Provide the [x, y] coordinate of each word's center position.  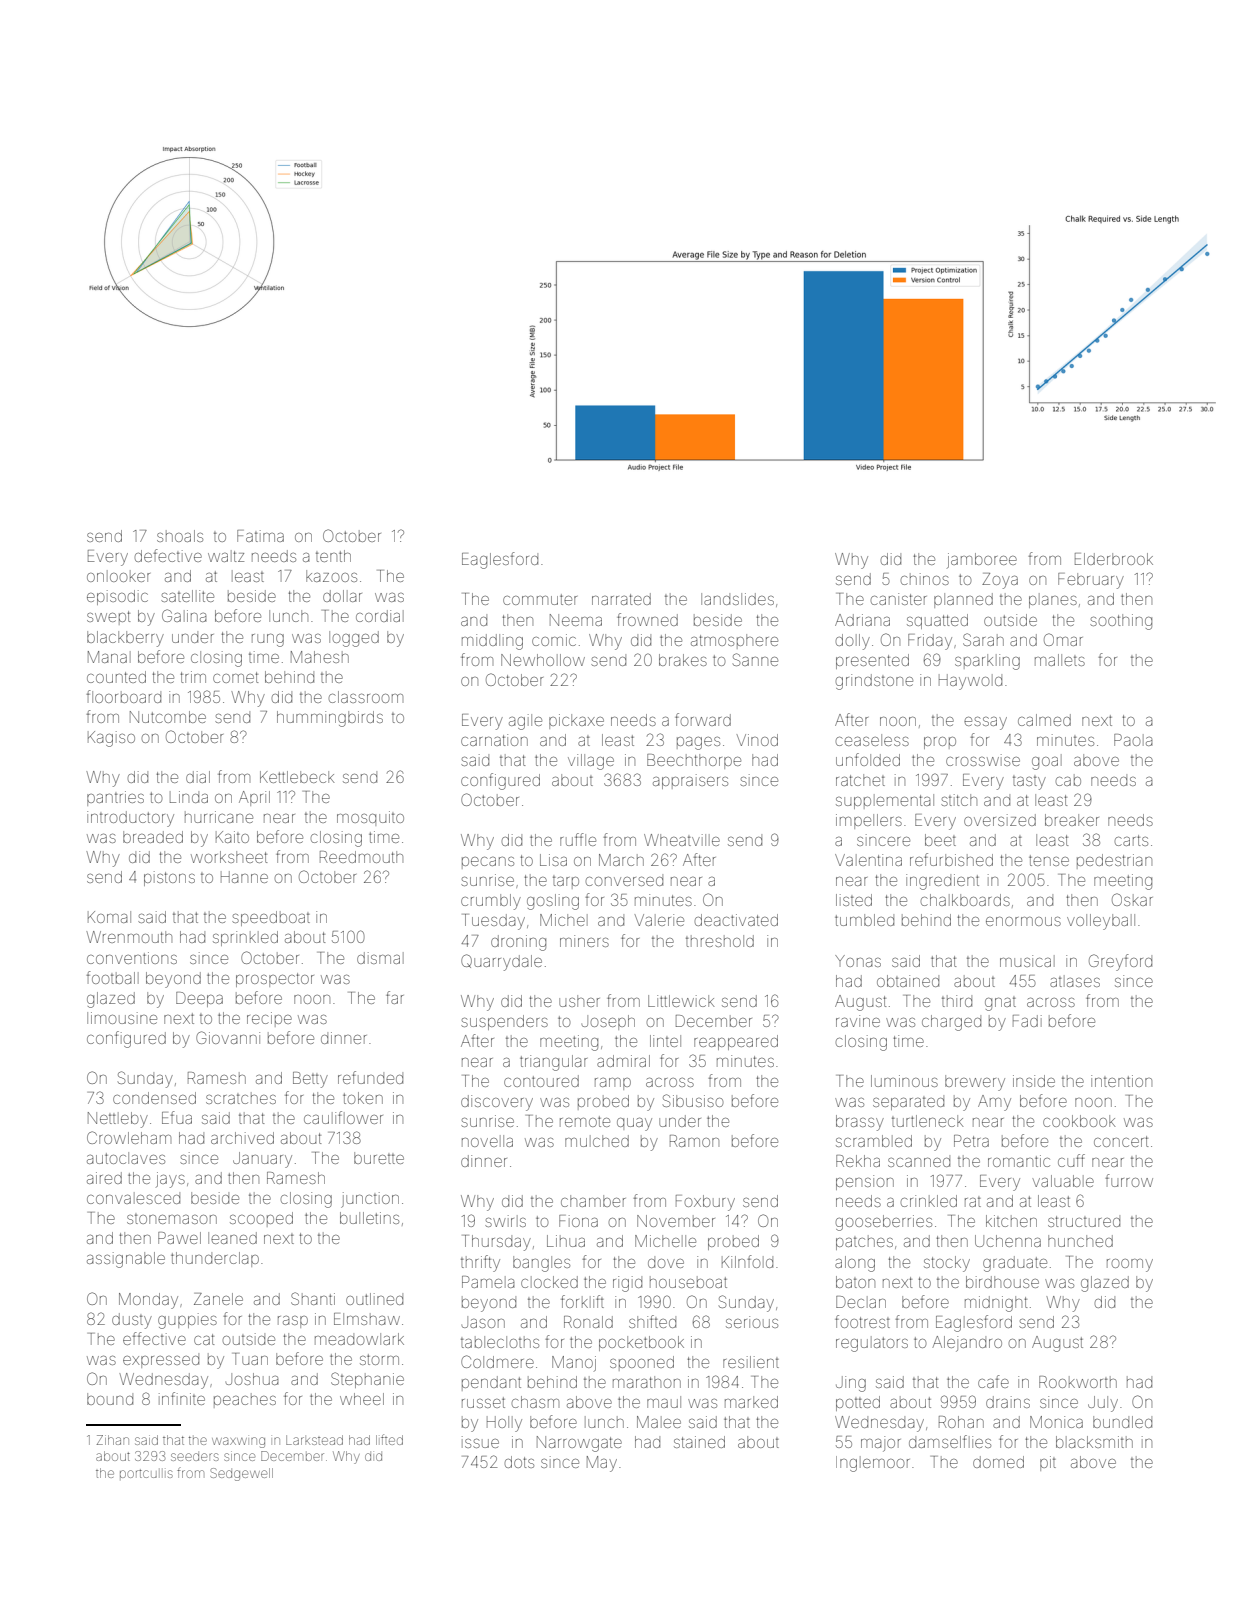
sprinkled [245, 938]
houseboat [688, 1282]
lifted [389, 1439]
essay [985, 723]
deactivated [736, 920]
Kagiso [111, 739]
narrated [621, 599]
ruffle [578, 839]
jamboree [982, 560]
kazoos [331, 576]
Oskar [1132, 899]
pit [1048, 1463]
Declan [861, 1302]
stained [699, 1442]
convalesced [133, 1198]
